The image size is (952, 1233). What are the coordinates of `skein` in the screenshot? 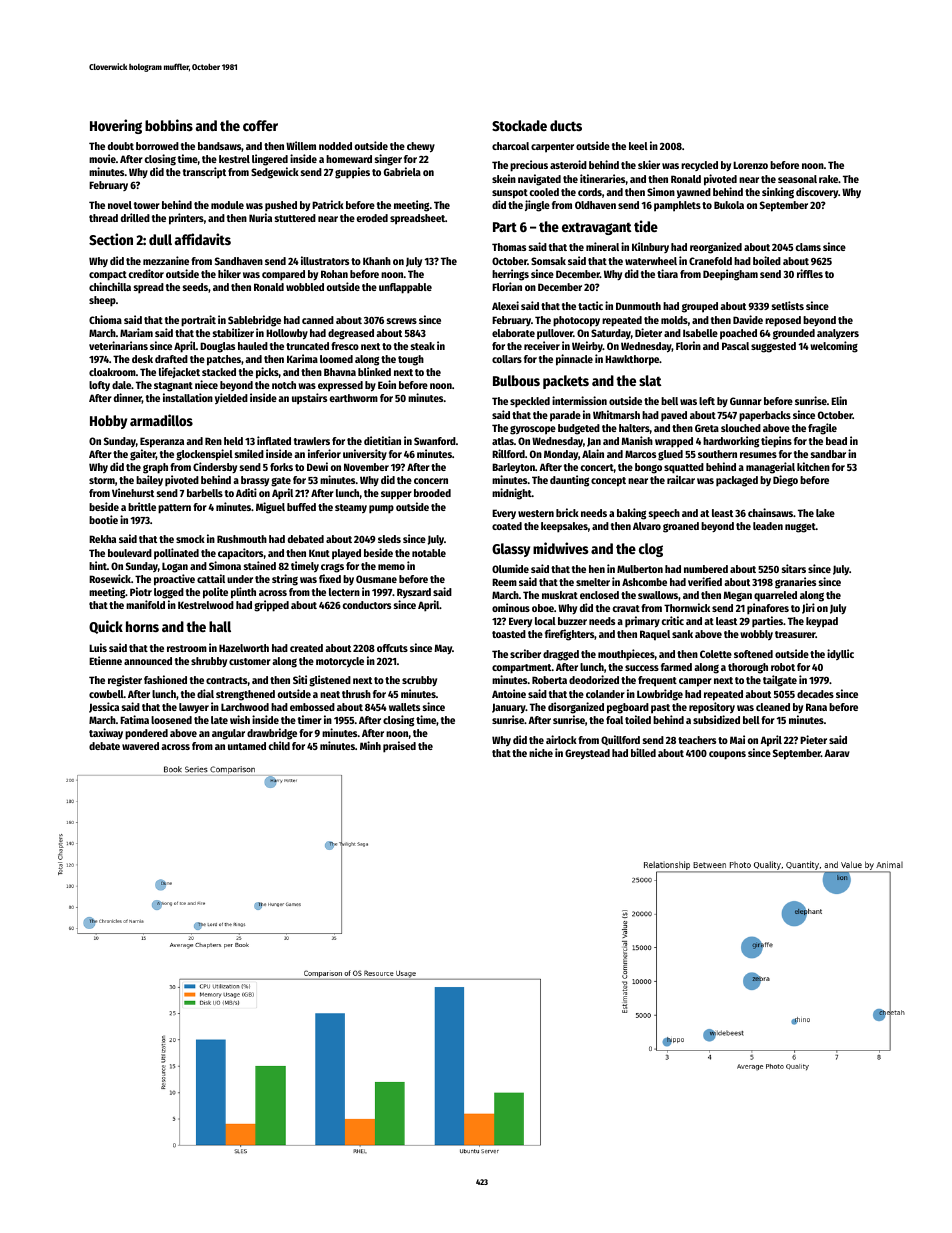 It's located at (504, 178).
